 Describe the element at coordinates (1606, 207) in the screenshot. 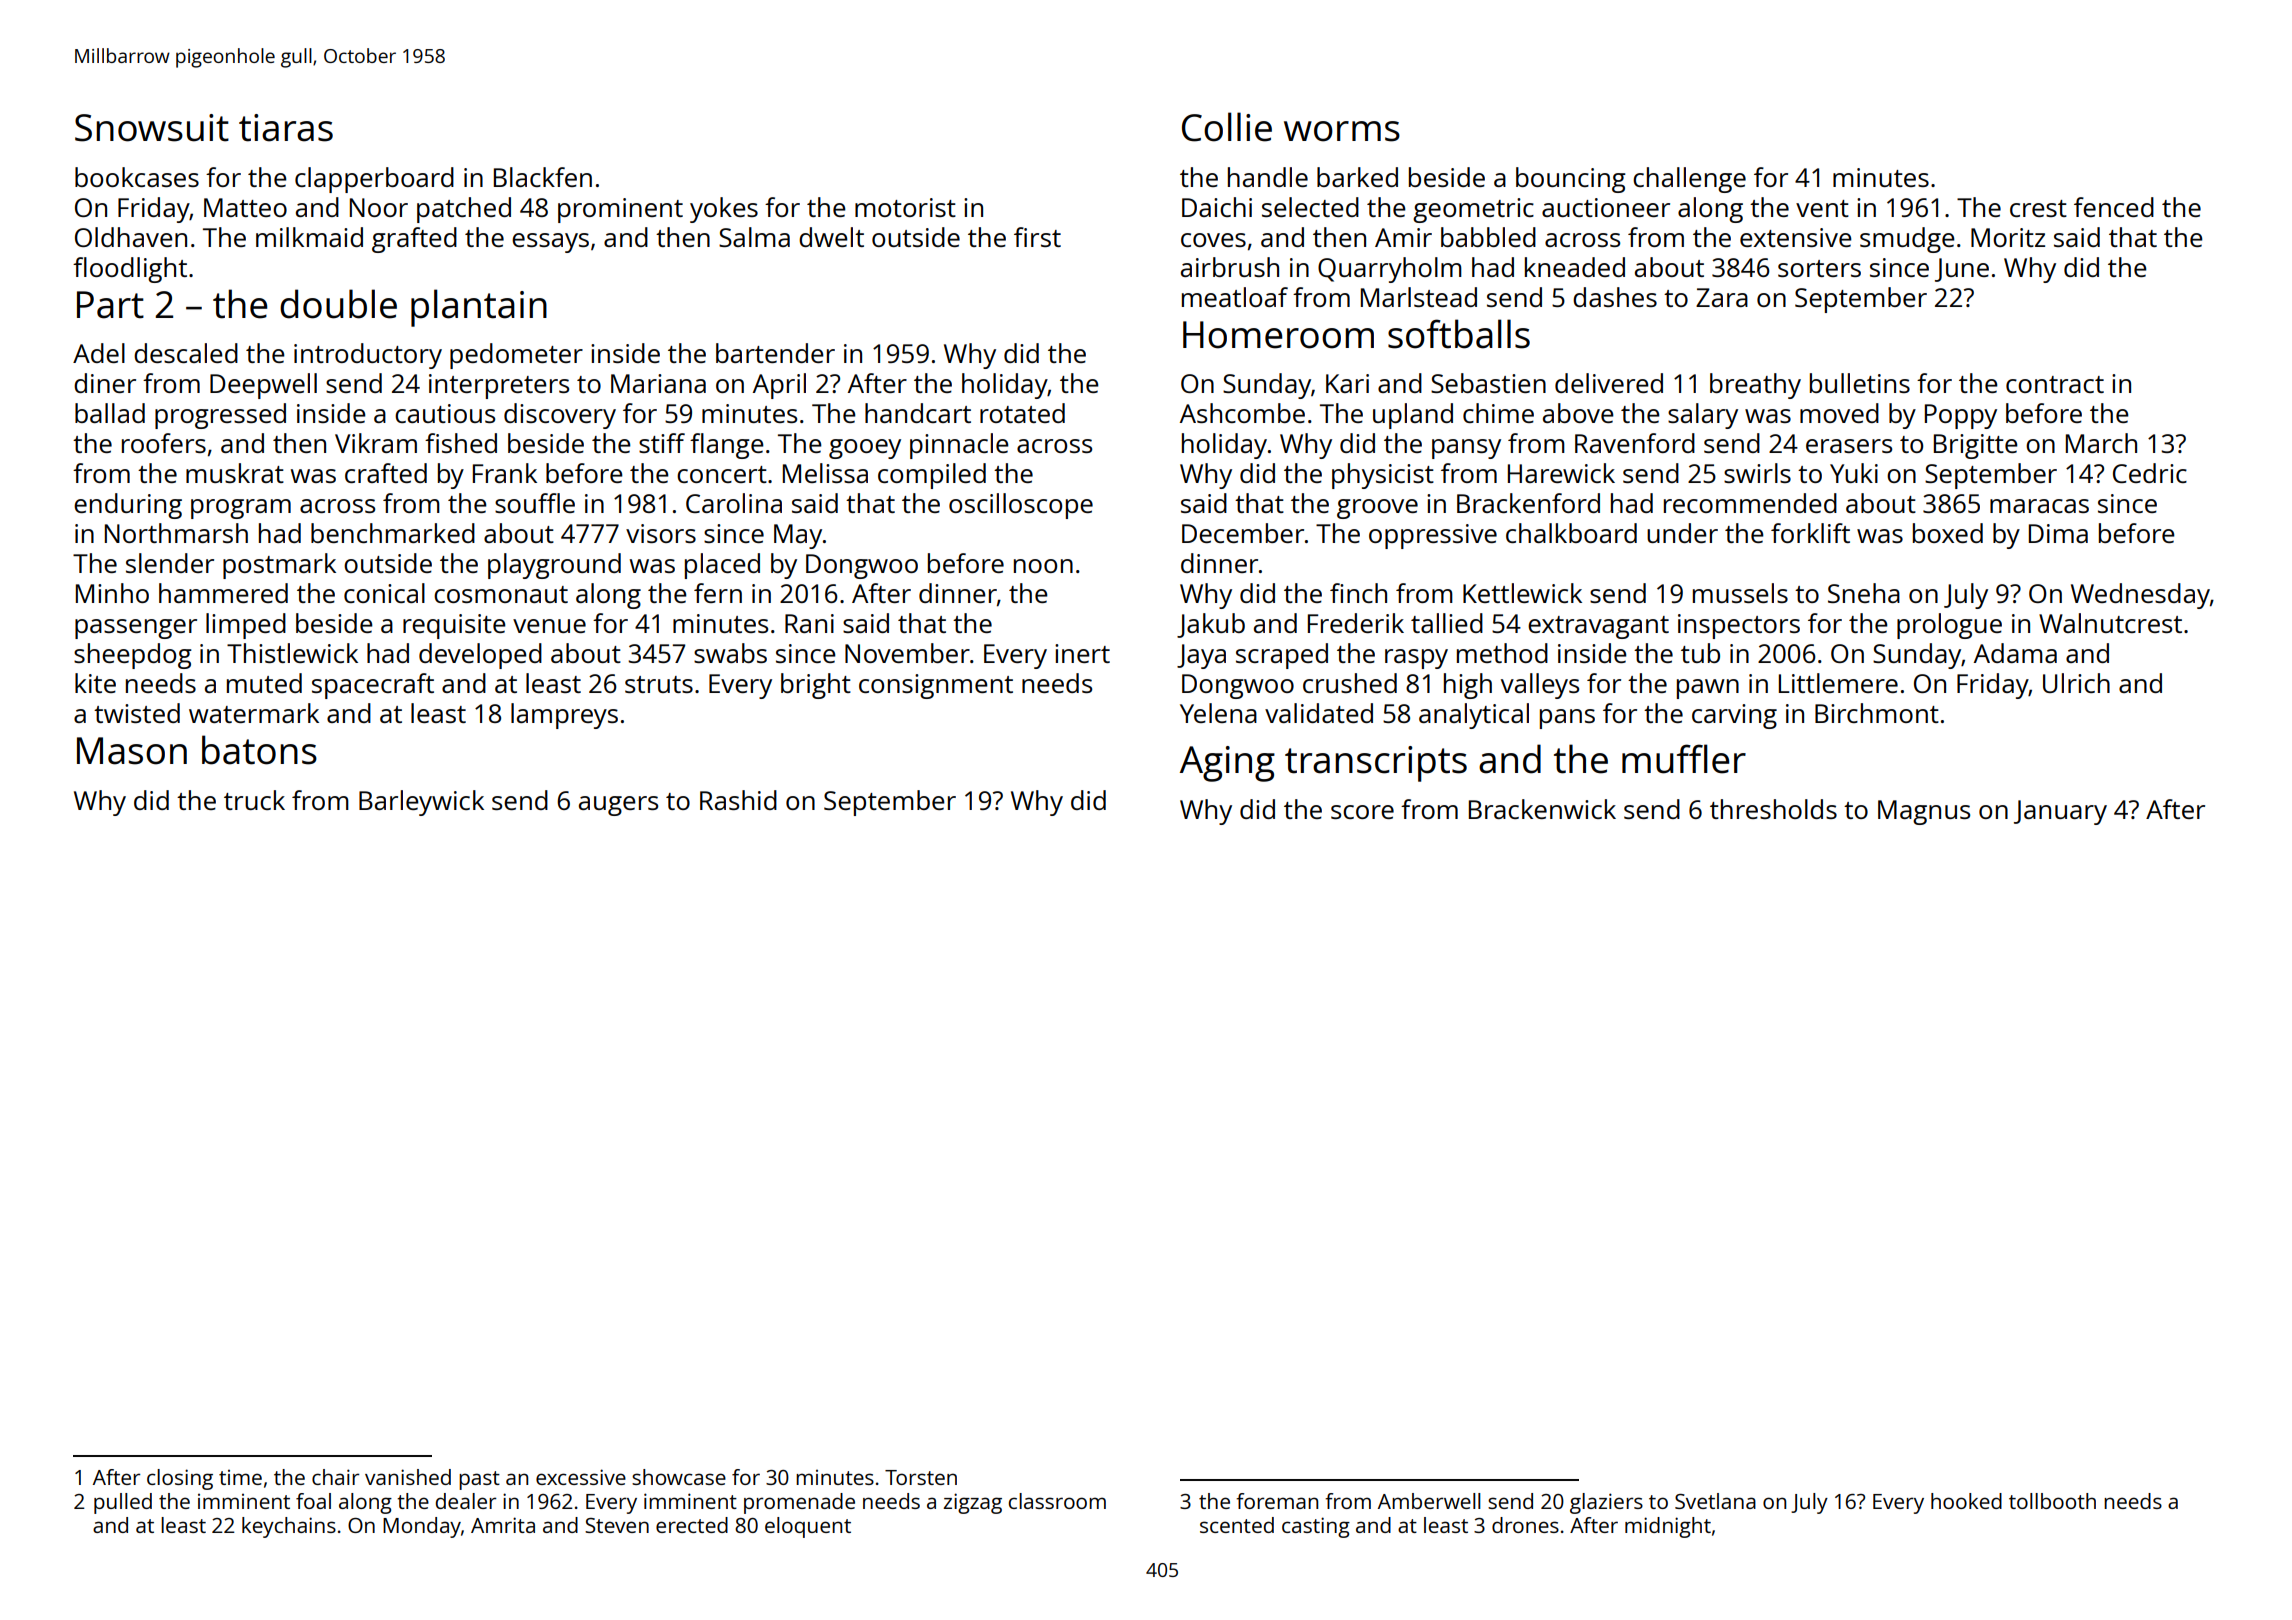

I see `auctioneer` at that location.
